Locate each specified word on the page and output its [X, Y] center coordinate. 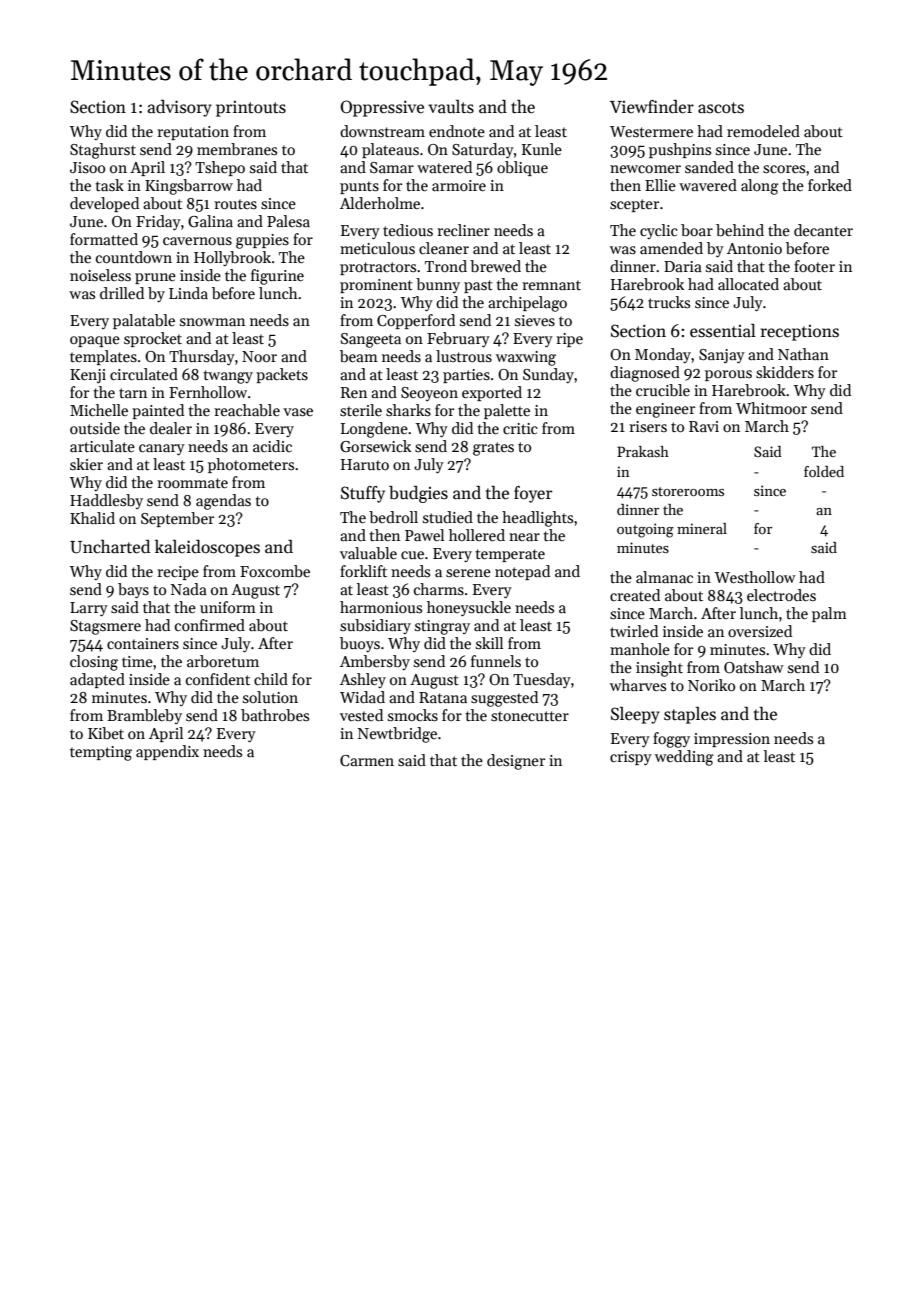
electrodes [781, 595]
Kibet [106, 733]
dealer [171, 428]
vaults [451, 107]
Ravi [704, 426]
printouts [251, 109]
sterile [361, 410]
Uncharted [110, 547]
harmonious [381, 607]
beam [359, 356]
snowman [212, 322]
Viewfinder [652, 107]
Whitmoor [771, 408]
